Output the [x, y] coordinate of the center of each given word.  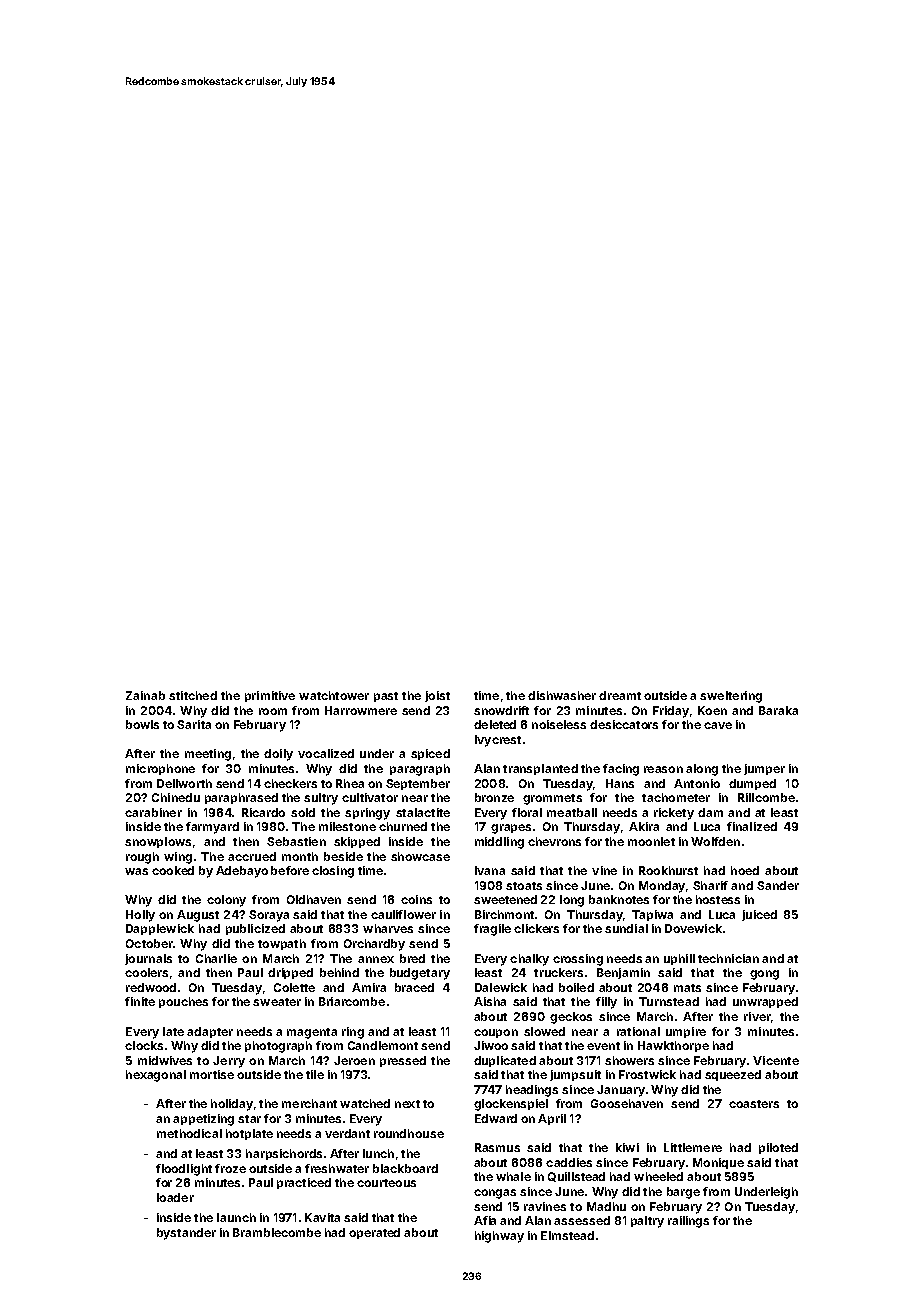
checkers [290, 783]
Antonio [697, 783]
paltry [647, 1222]
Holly [140, 916]
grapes [511, 829]
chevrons [554, 841]
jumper [764, 769]
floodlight [184, 1170]
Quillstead [576, 1177]
